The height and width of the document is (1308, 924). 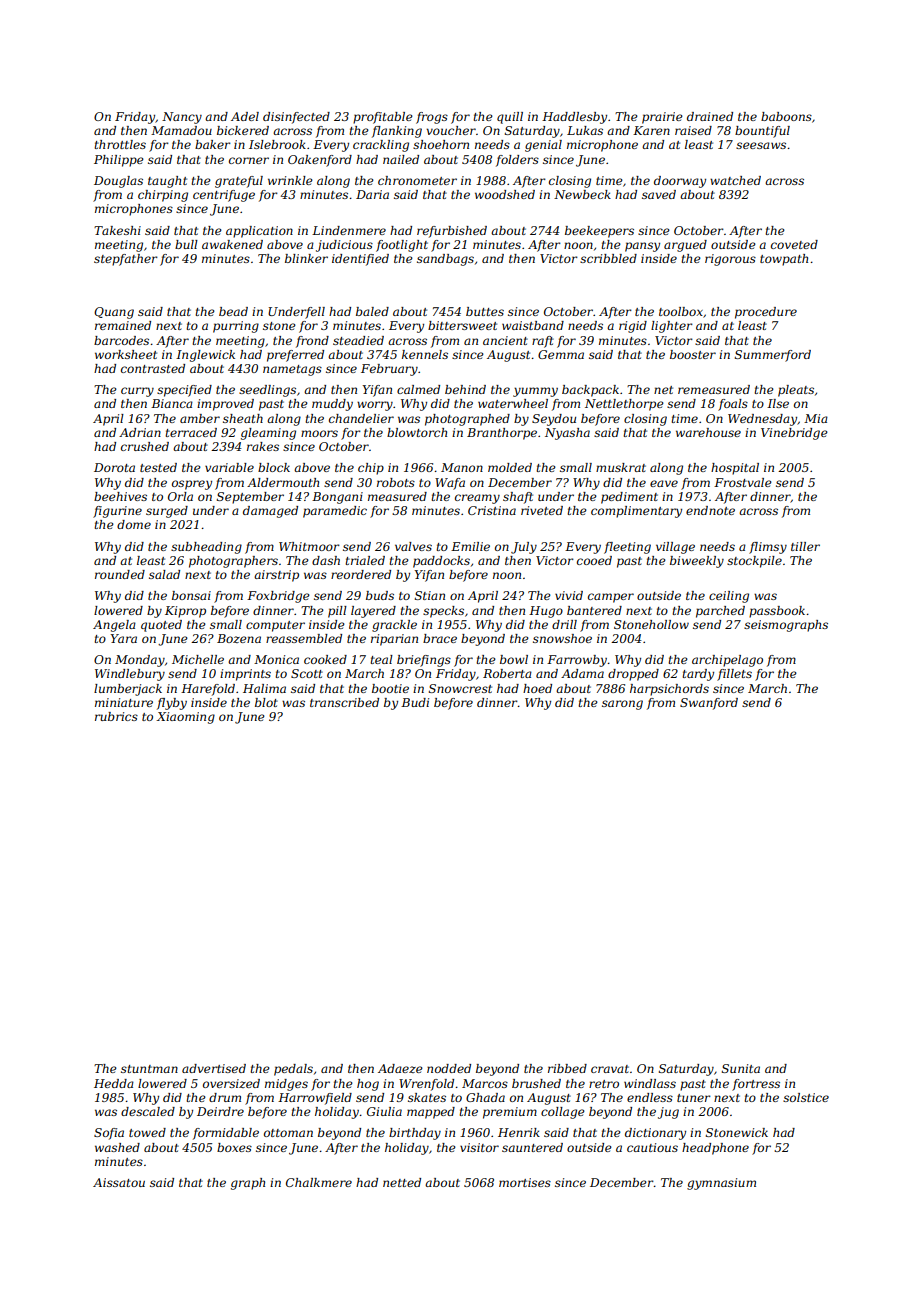 What do you see at coordinates (449, 1068) in the document?
I see `nodded` at bounding box center [449, 1068].
